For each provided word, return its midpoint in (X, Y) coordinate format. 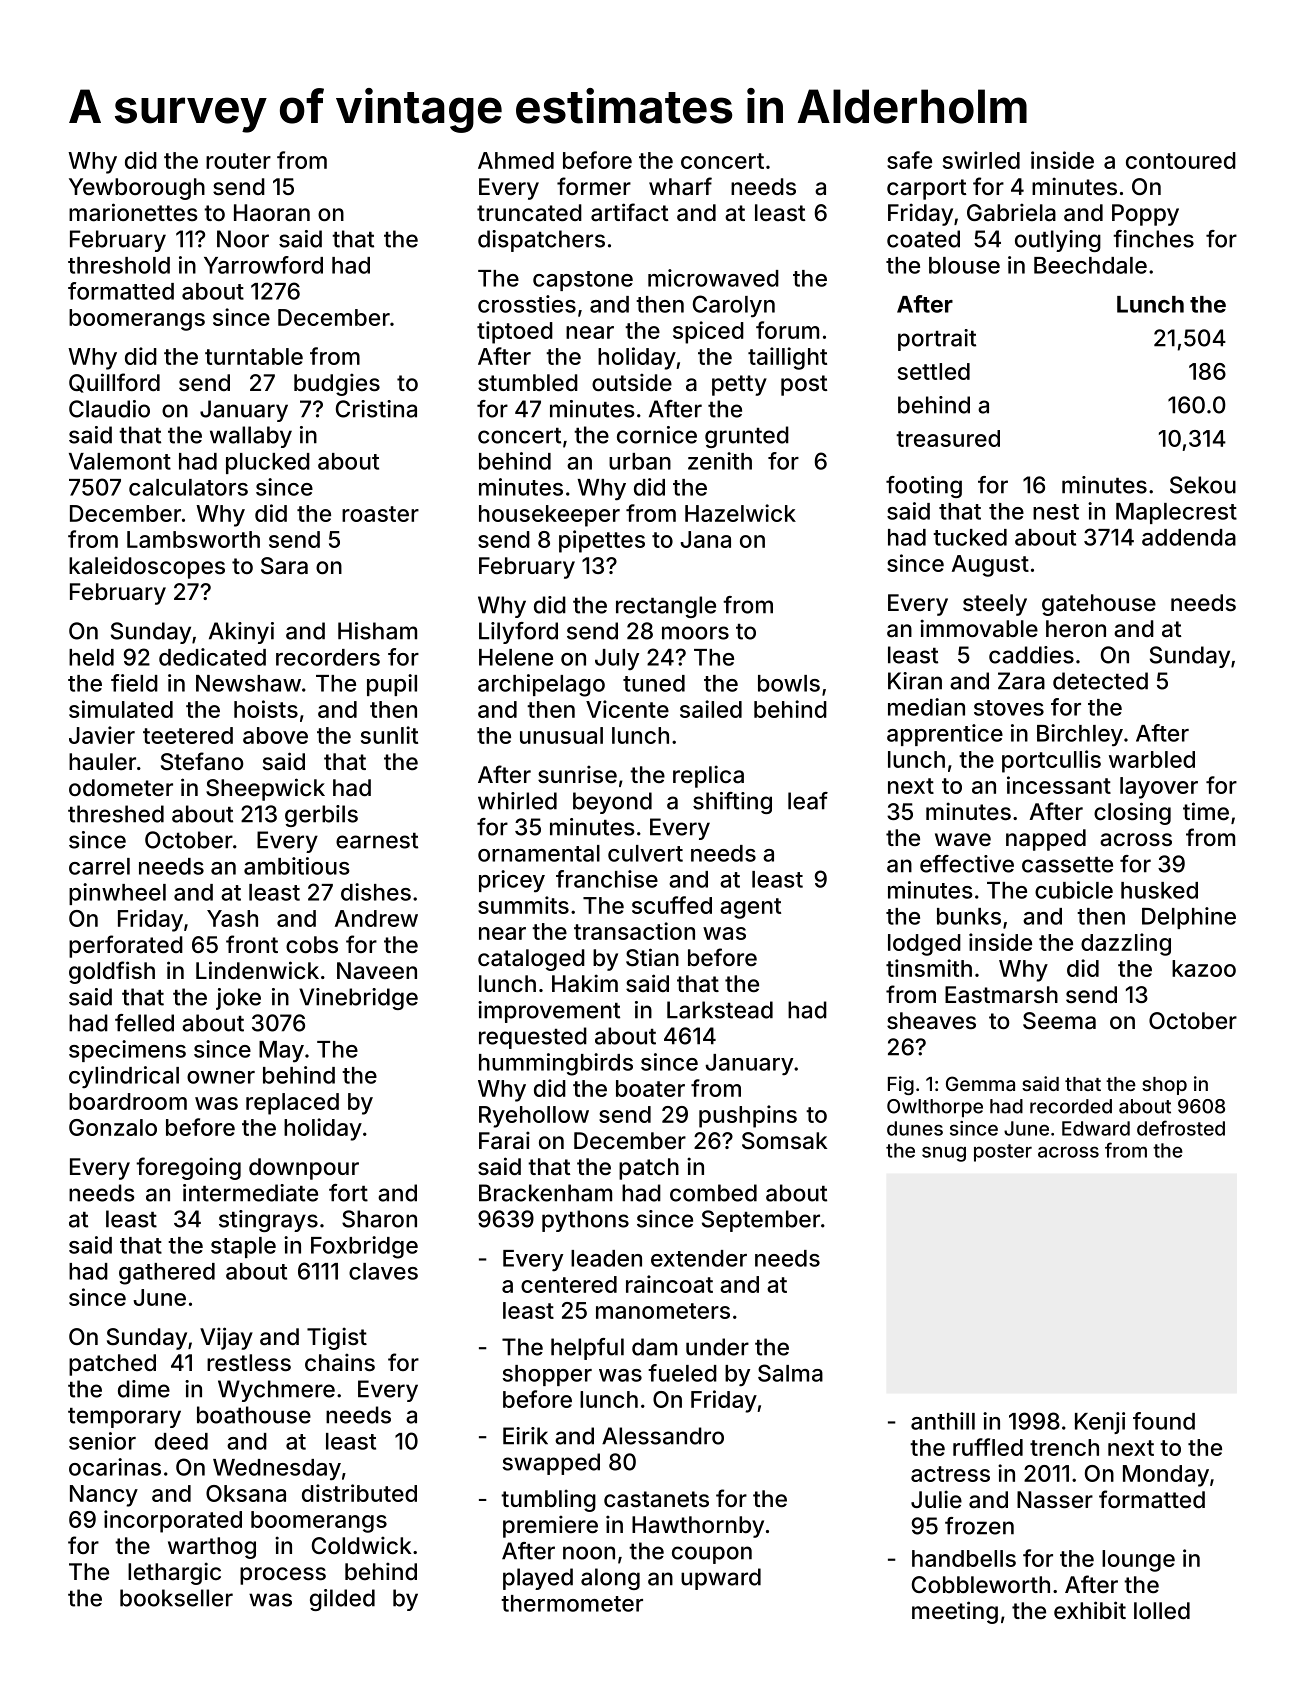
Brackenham (545, 1193)
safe (909, 160)
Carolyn (734, 306)
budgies (337, 384)
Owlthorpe (935, 1108)
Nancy (104, 1496)
